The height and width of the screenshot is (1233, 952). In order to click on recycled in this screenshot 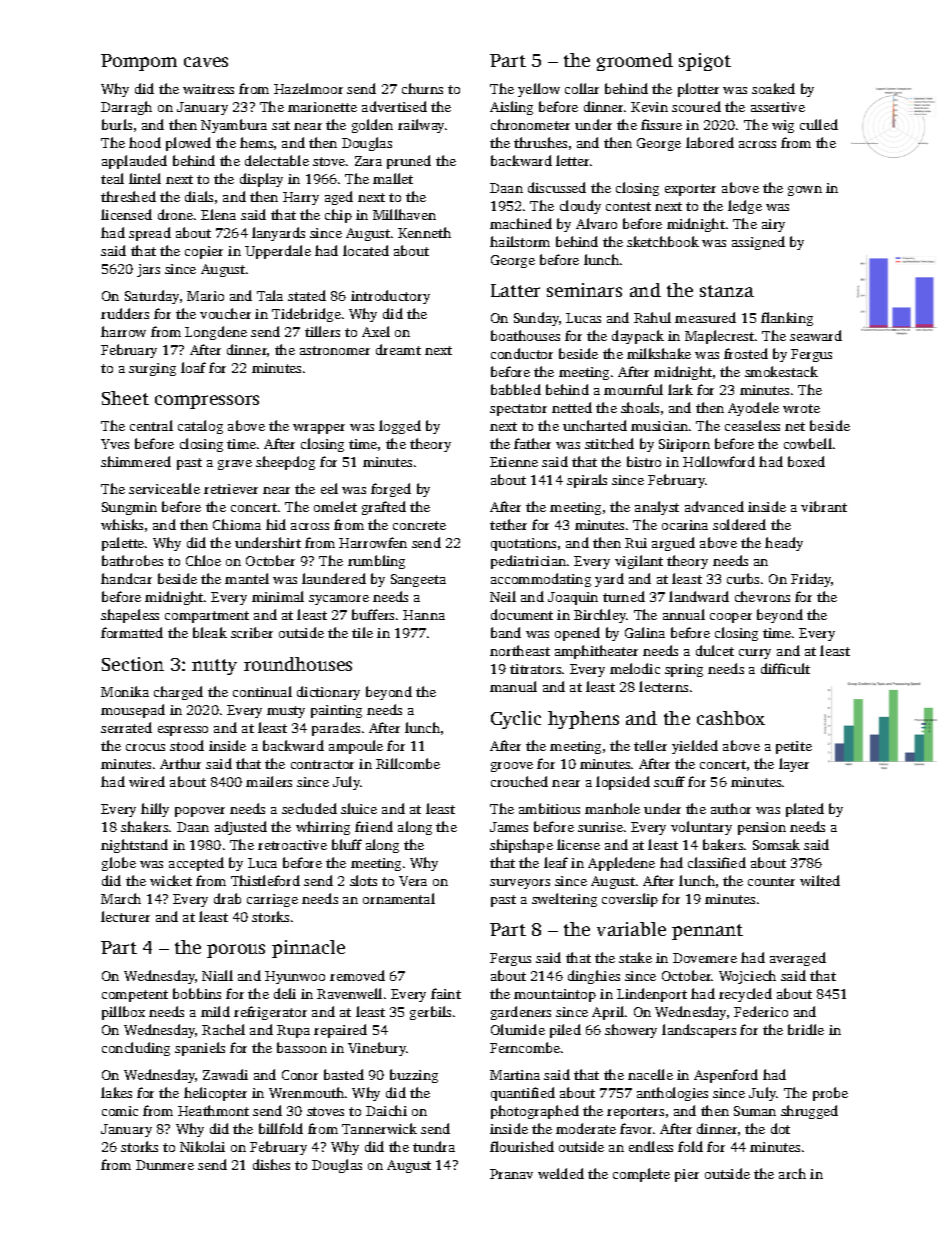, I will do `click(745, 995)`.
